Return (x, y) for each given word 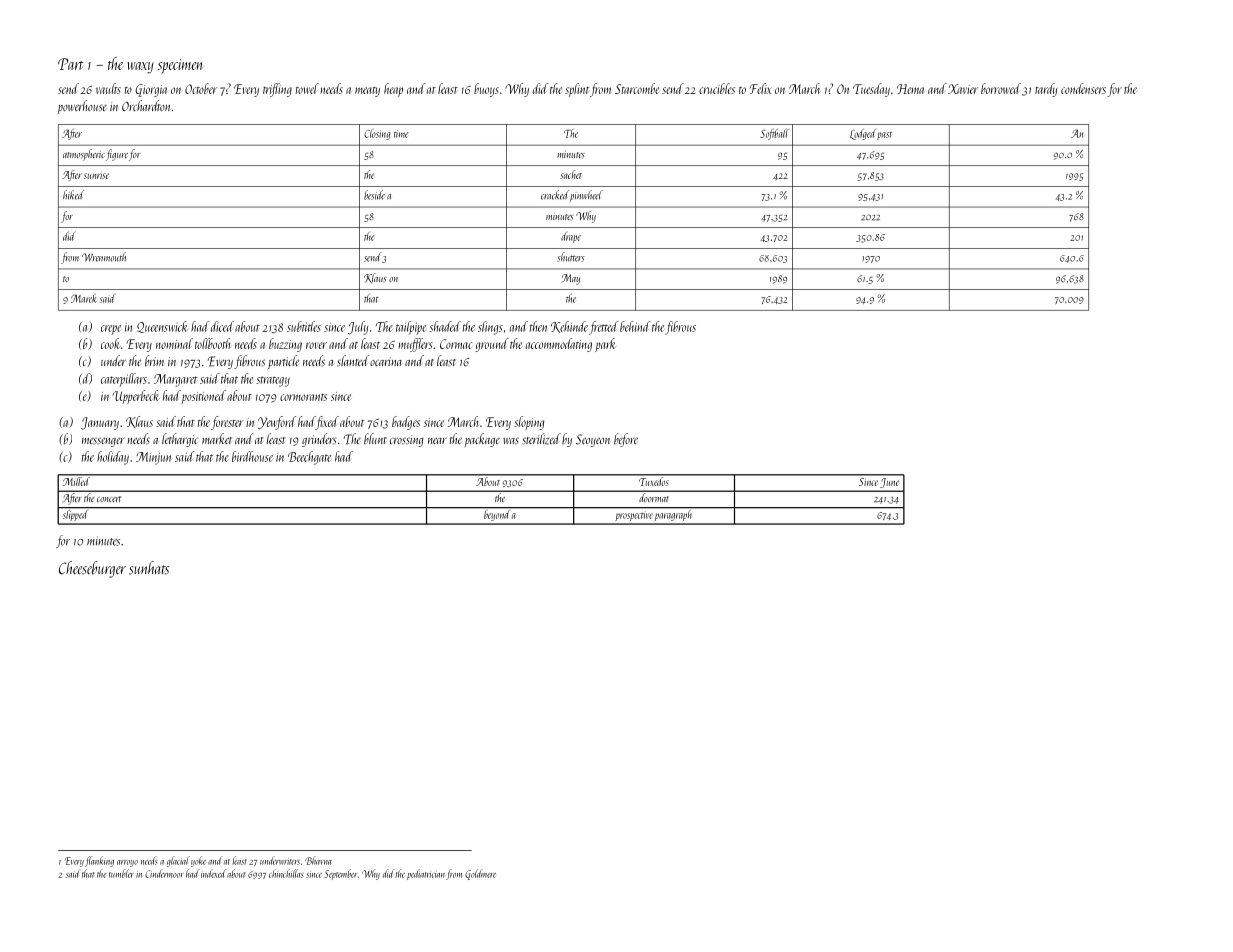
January (100, 423)
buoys (486, 90)
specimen (180, 66)
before (626, 440)
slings (490, 328)
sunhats (149, 568)
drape (571, 237)
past (884, 136)
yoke (198, 861)
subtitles (304, 326)
